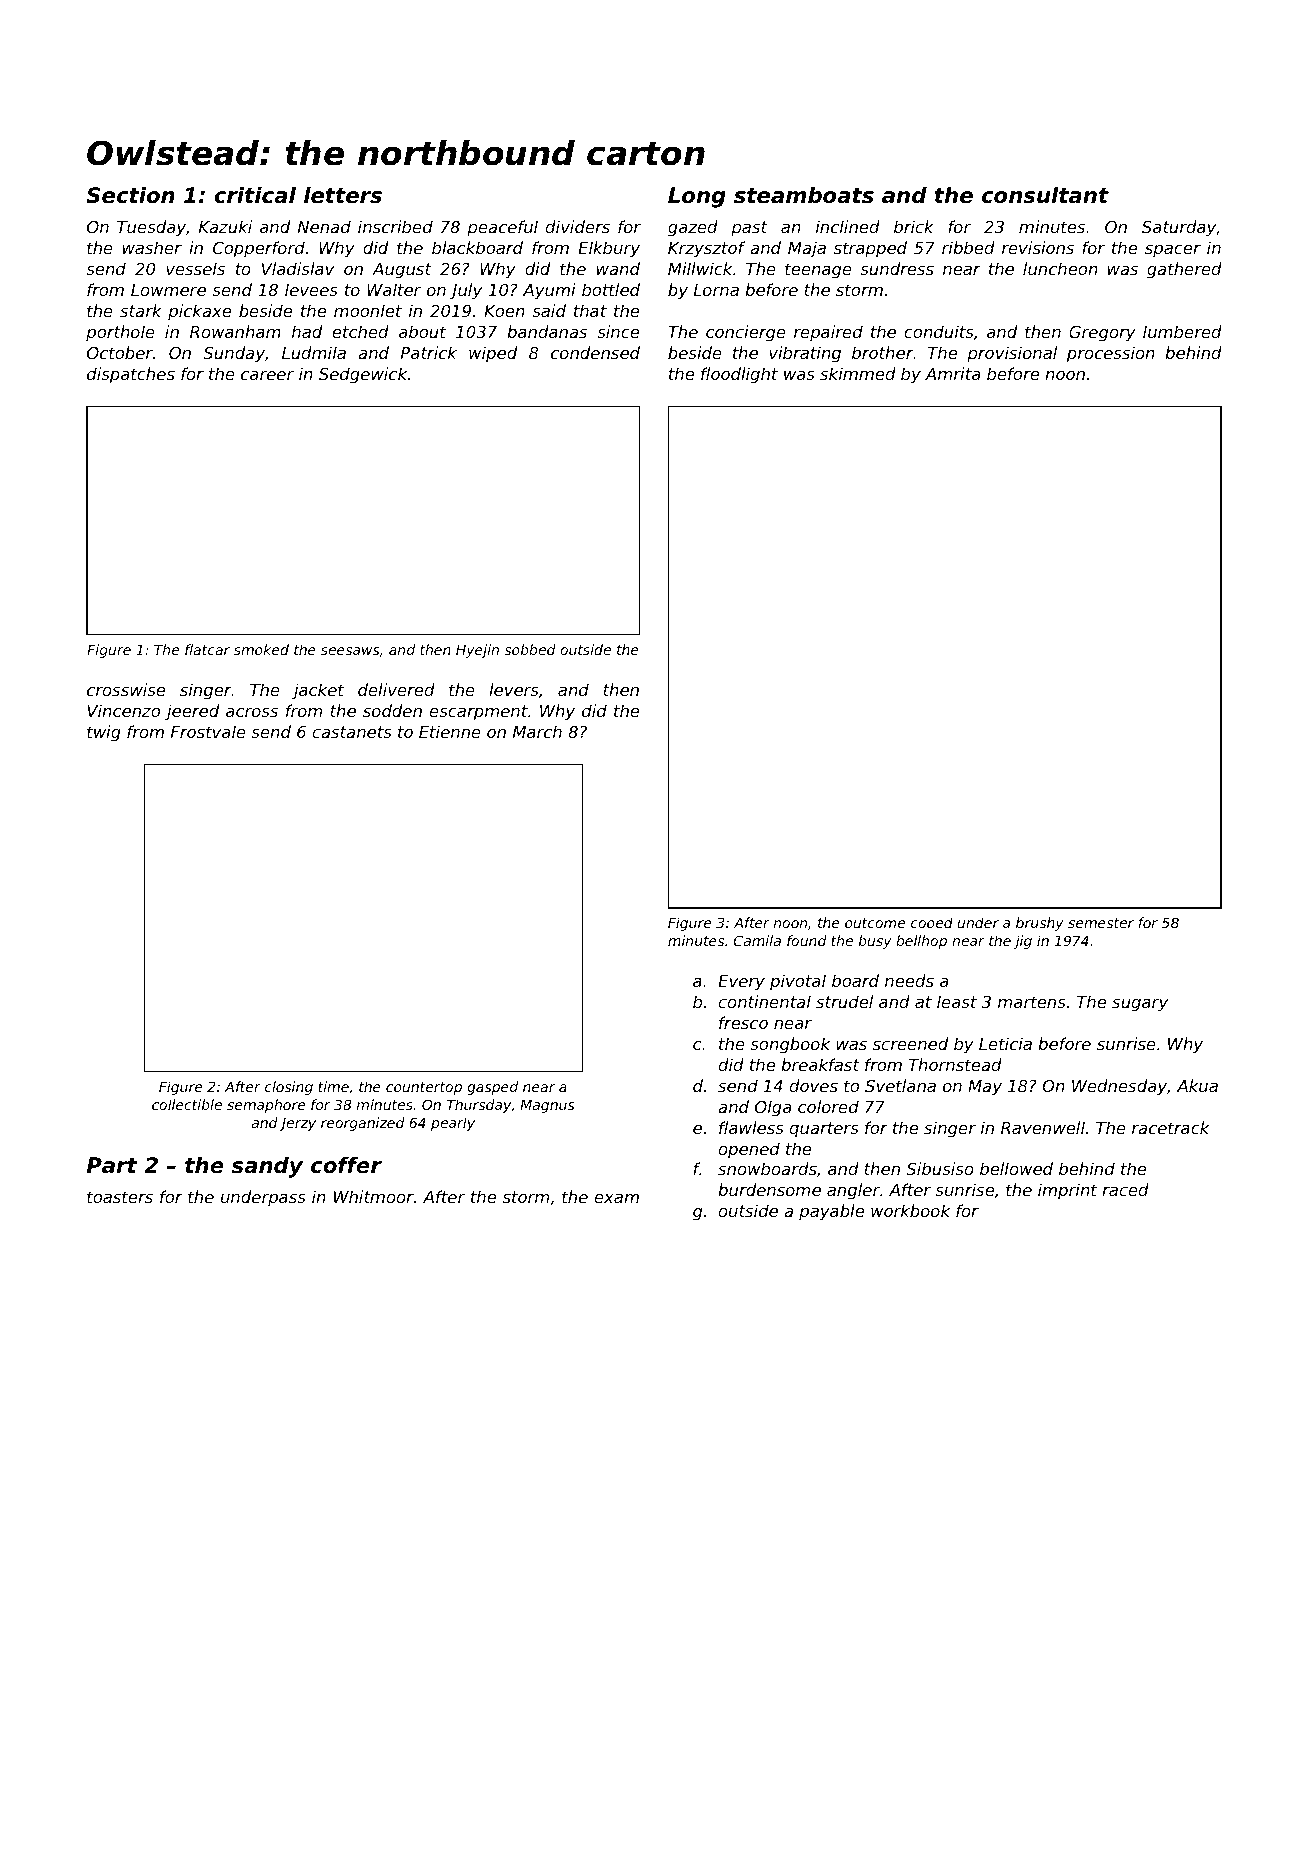  I want to click on wand, so click(618, 268).
